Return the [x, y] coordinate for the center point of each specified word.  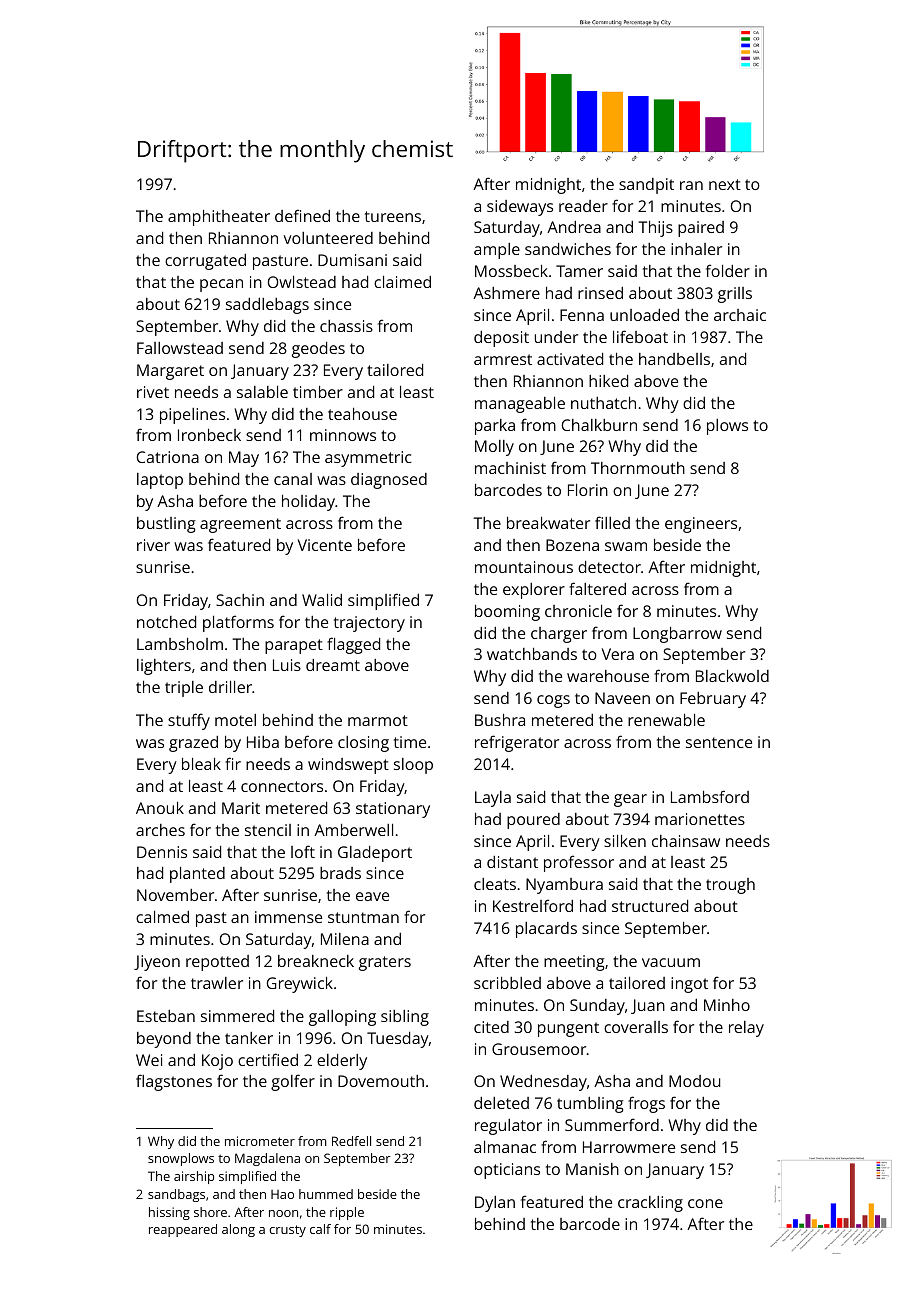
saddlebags [267, 306]
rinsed [600, 293]
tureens [393, 216]
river [153, 545]
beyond [164, 1040]
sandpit [646, 186]
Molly [494, 448]
